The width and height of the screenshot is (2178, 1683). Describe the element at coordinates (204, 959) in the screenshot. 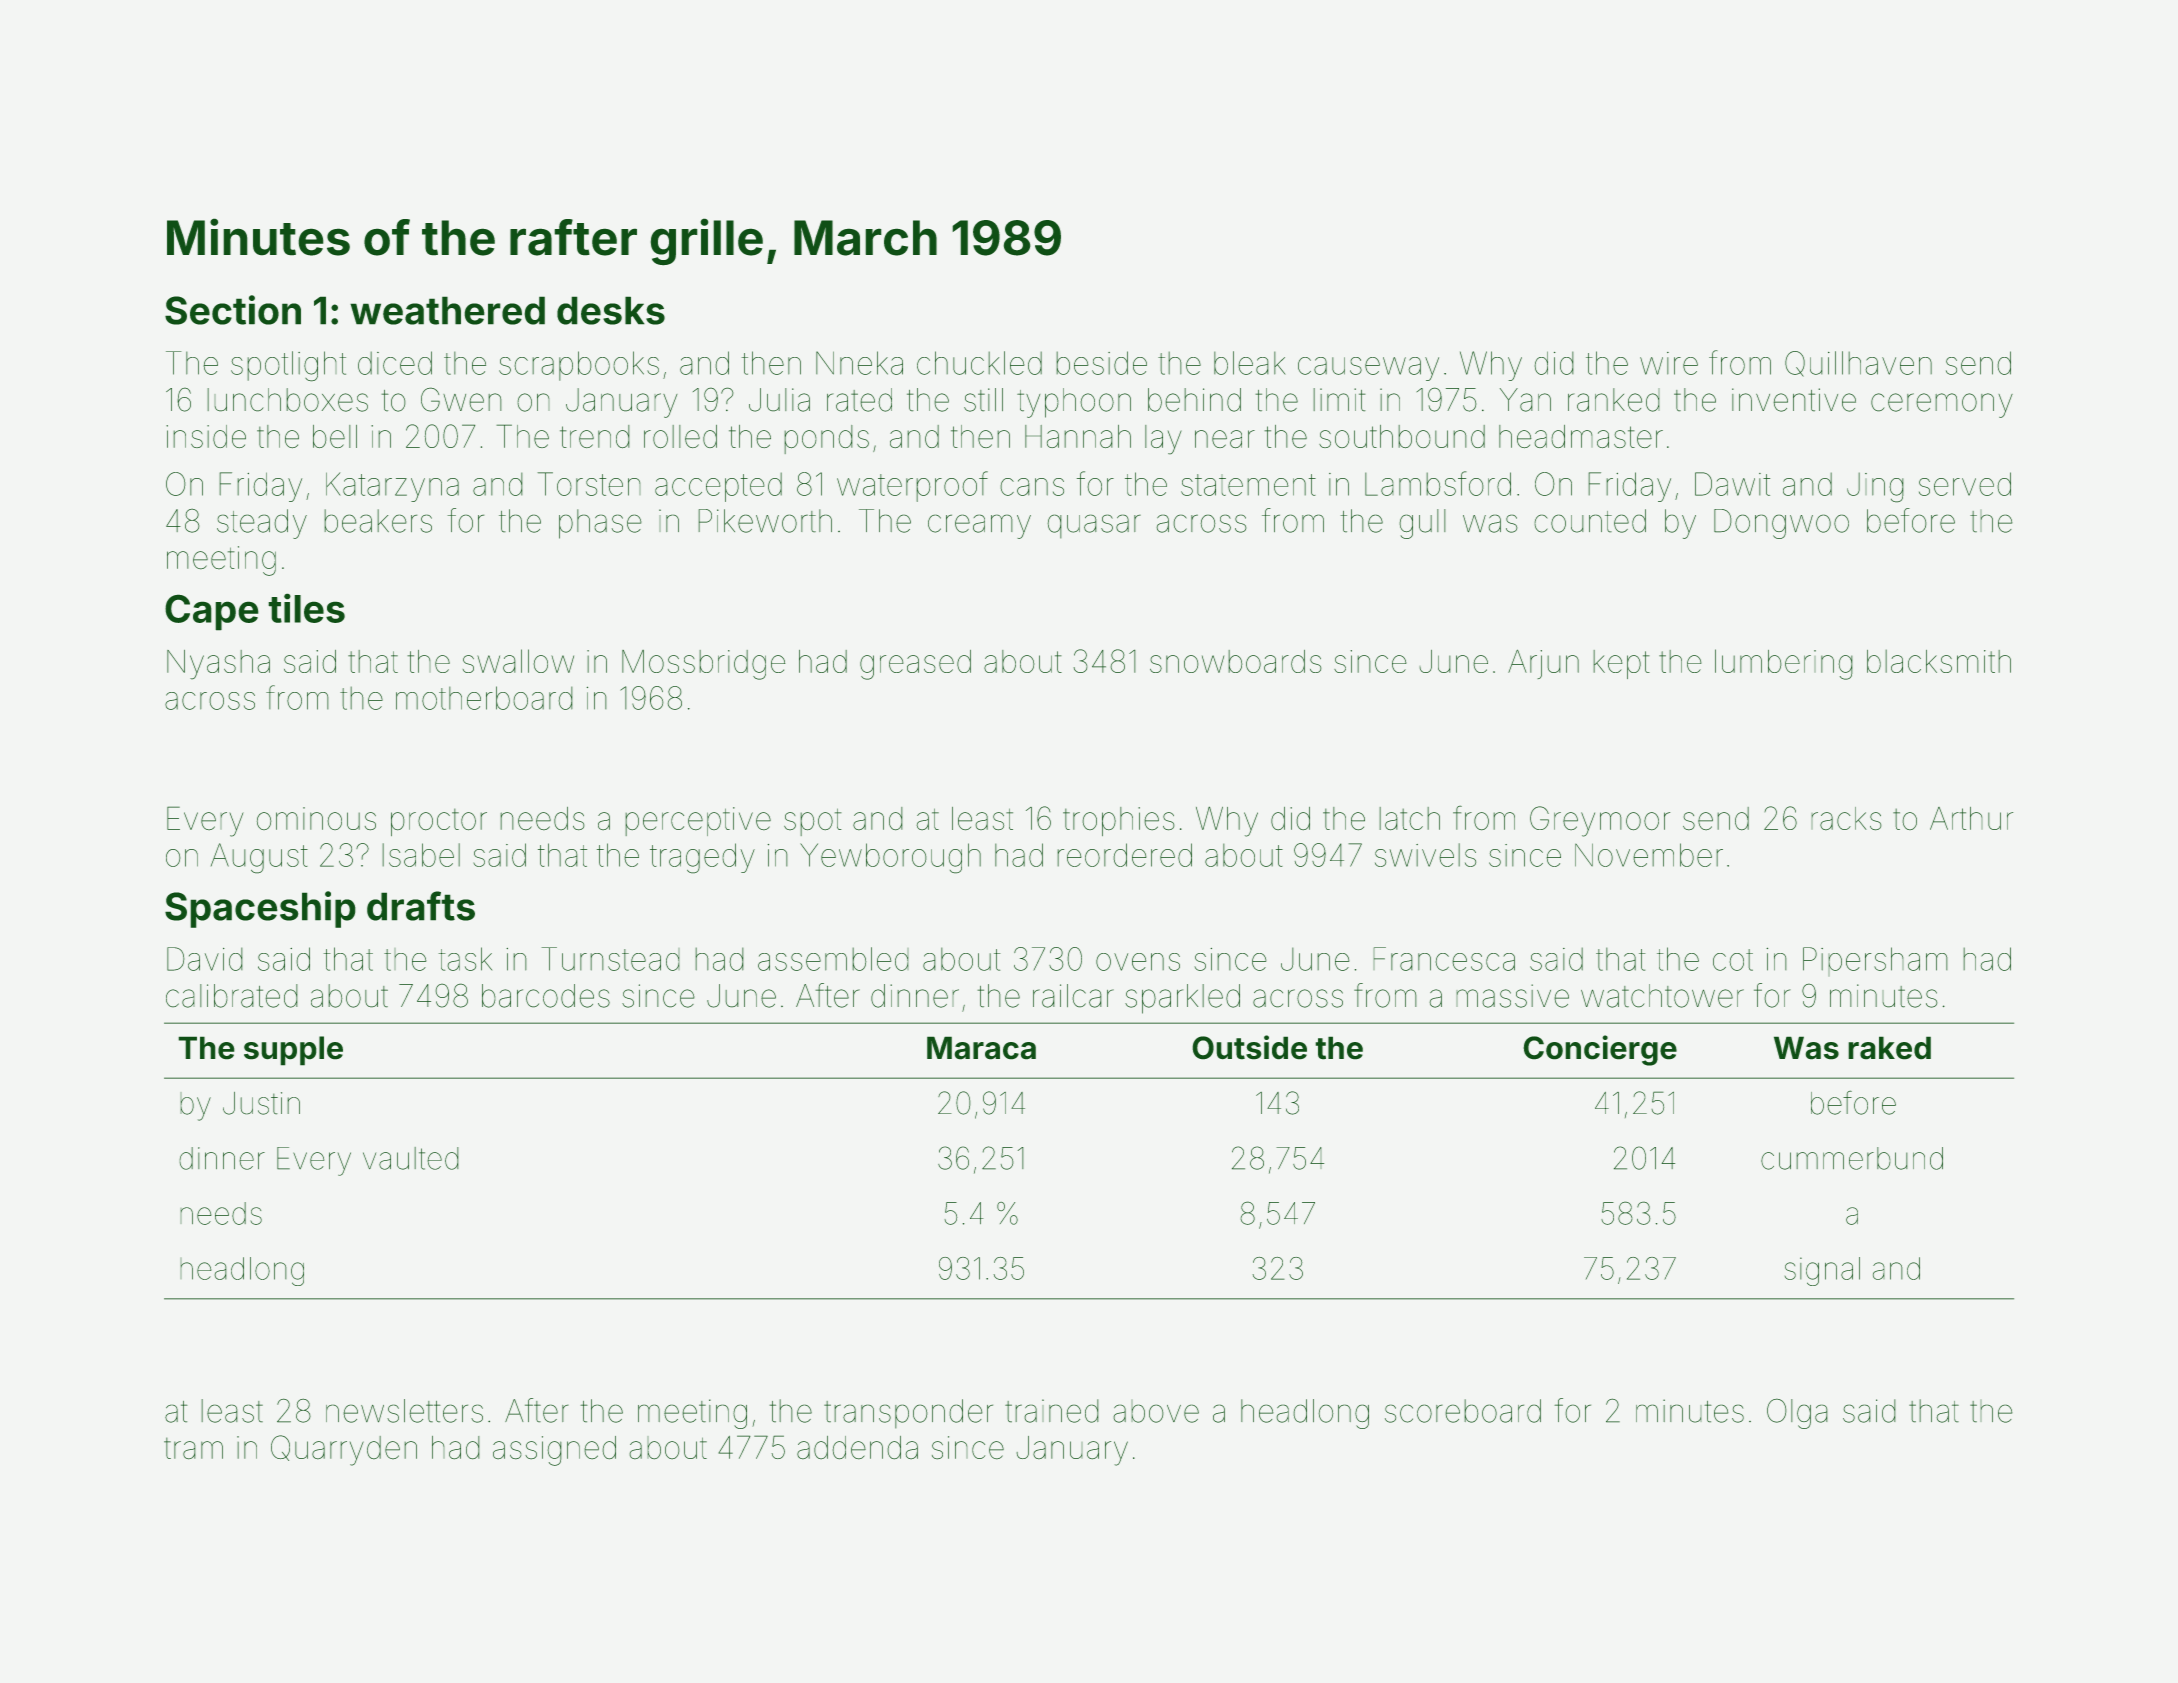

I see `David` at that location.
